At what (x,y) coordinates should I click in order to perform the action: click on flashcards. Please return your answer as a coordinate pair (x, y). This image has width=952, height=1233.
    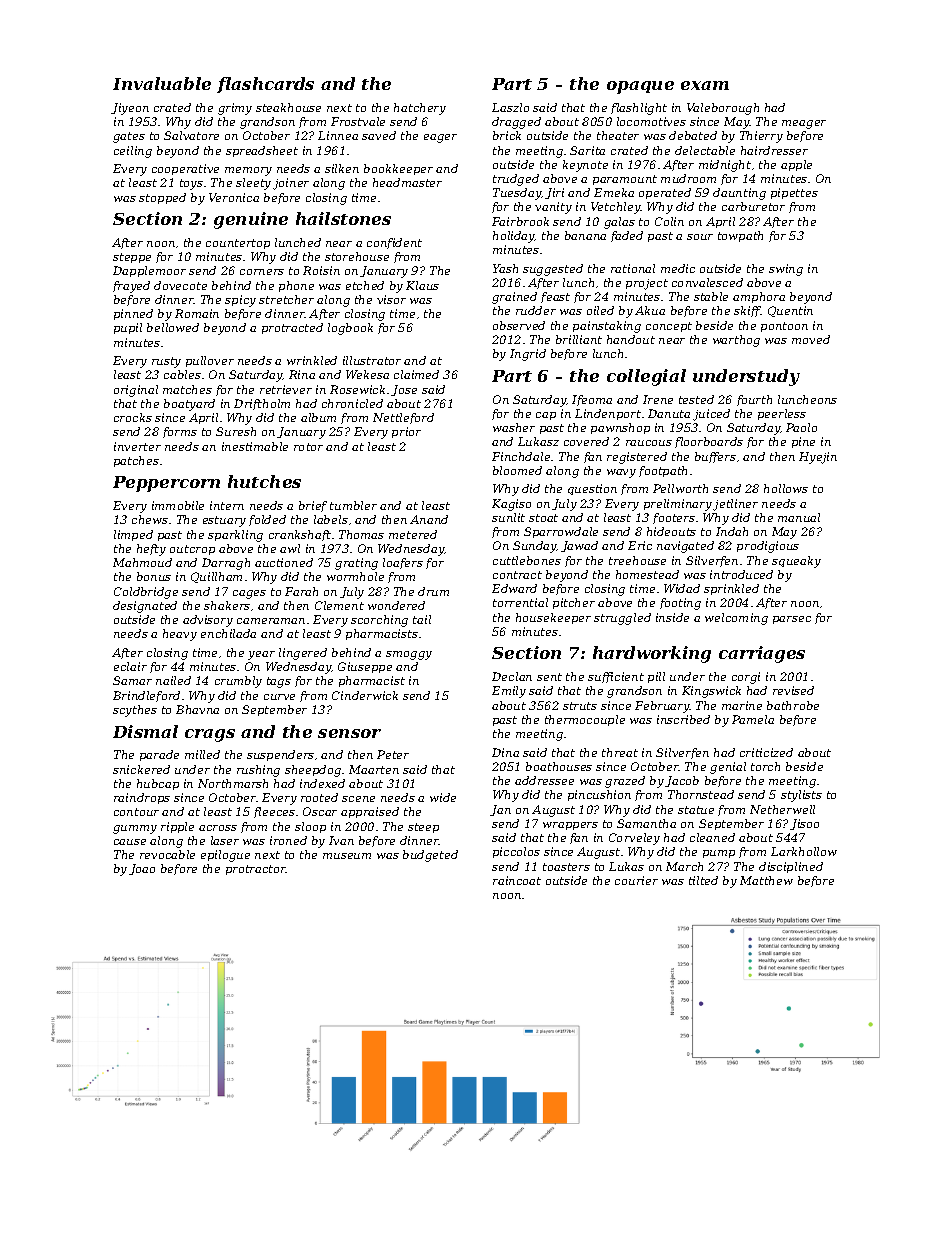
    Looking at the image, I should click on (265, 85).
